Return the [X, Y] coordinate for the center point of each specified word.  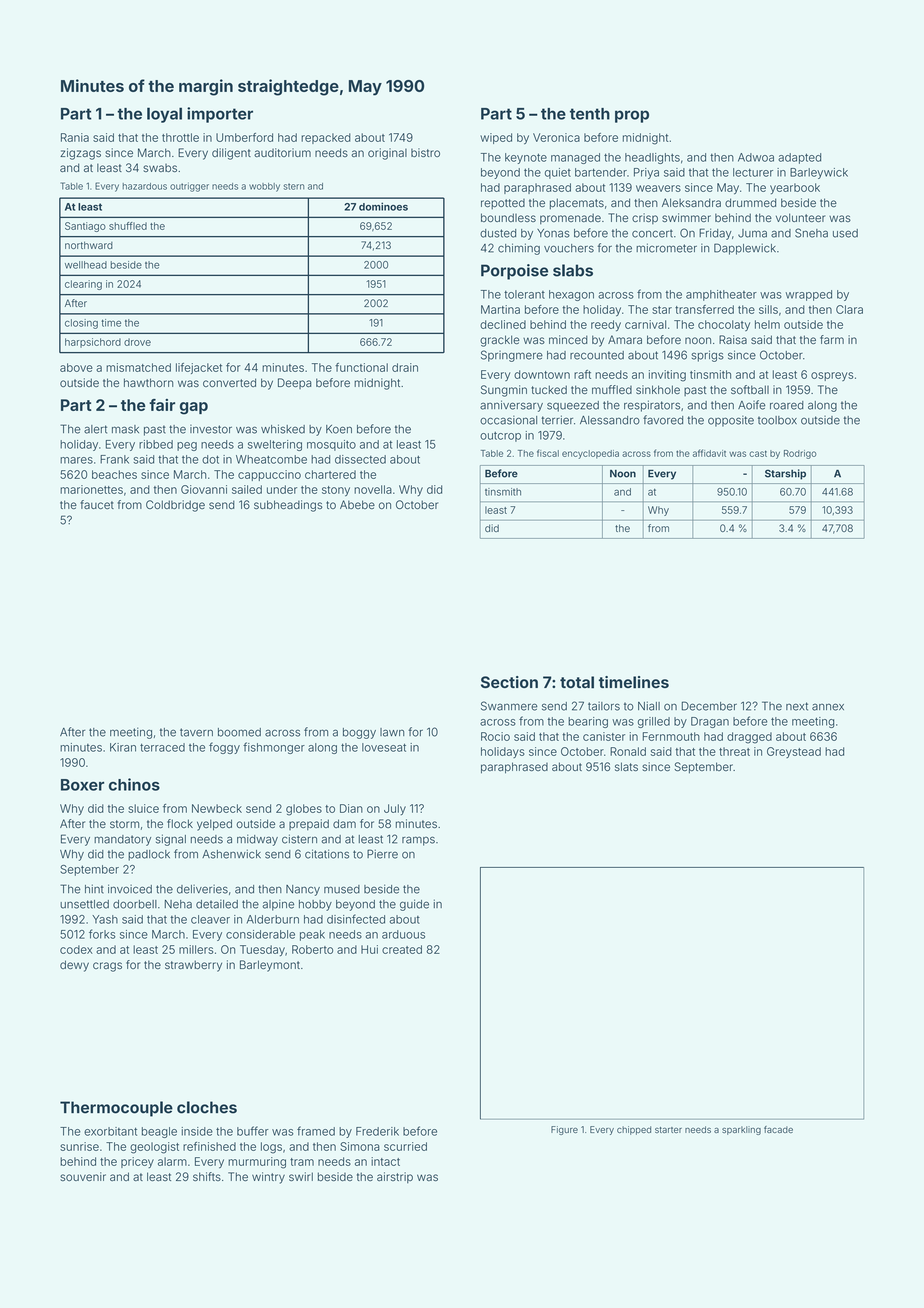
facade [778, 1129]
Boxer [82, 785]
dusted [498, 233]
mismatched [138, 367]
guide [414, 905]
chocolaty [724, 325]
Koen [339, 429]
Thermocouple [116, 1109]
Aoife [752, 405]
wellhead [86, 265]
